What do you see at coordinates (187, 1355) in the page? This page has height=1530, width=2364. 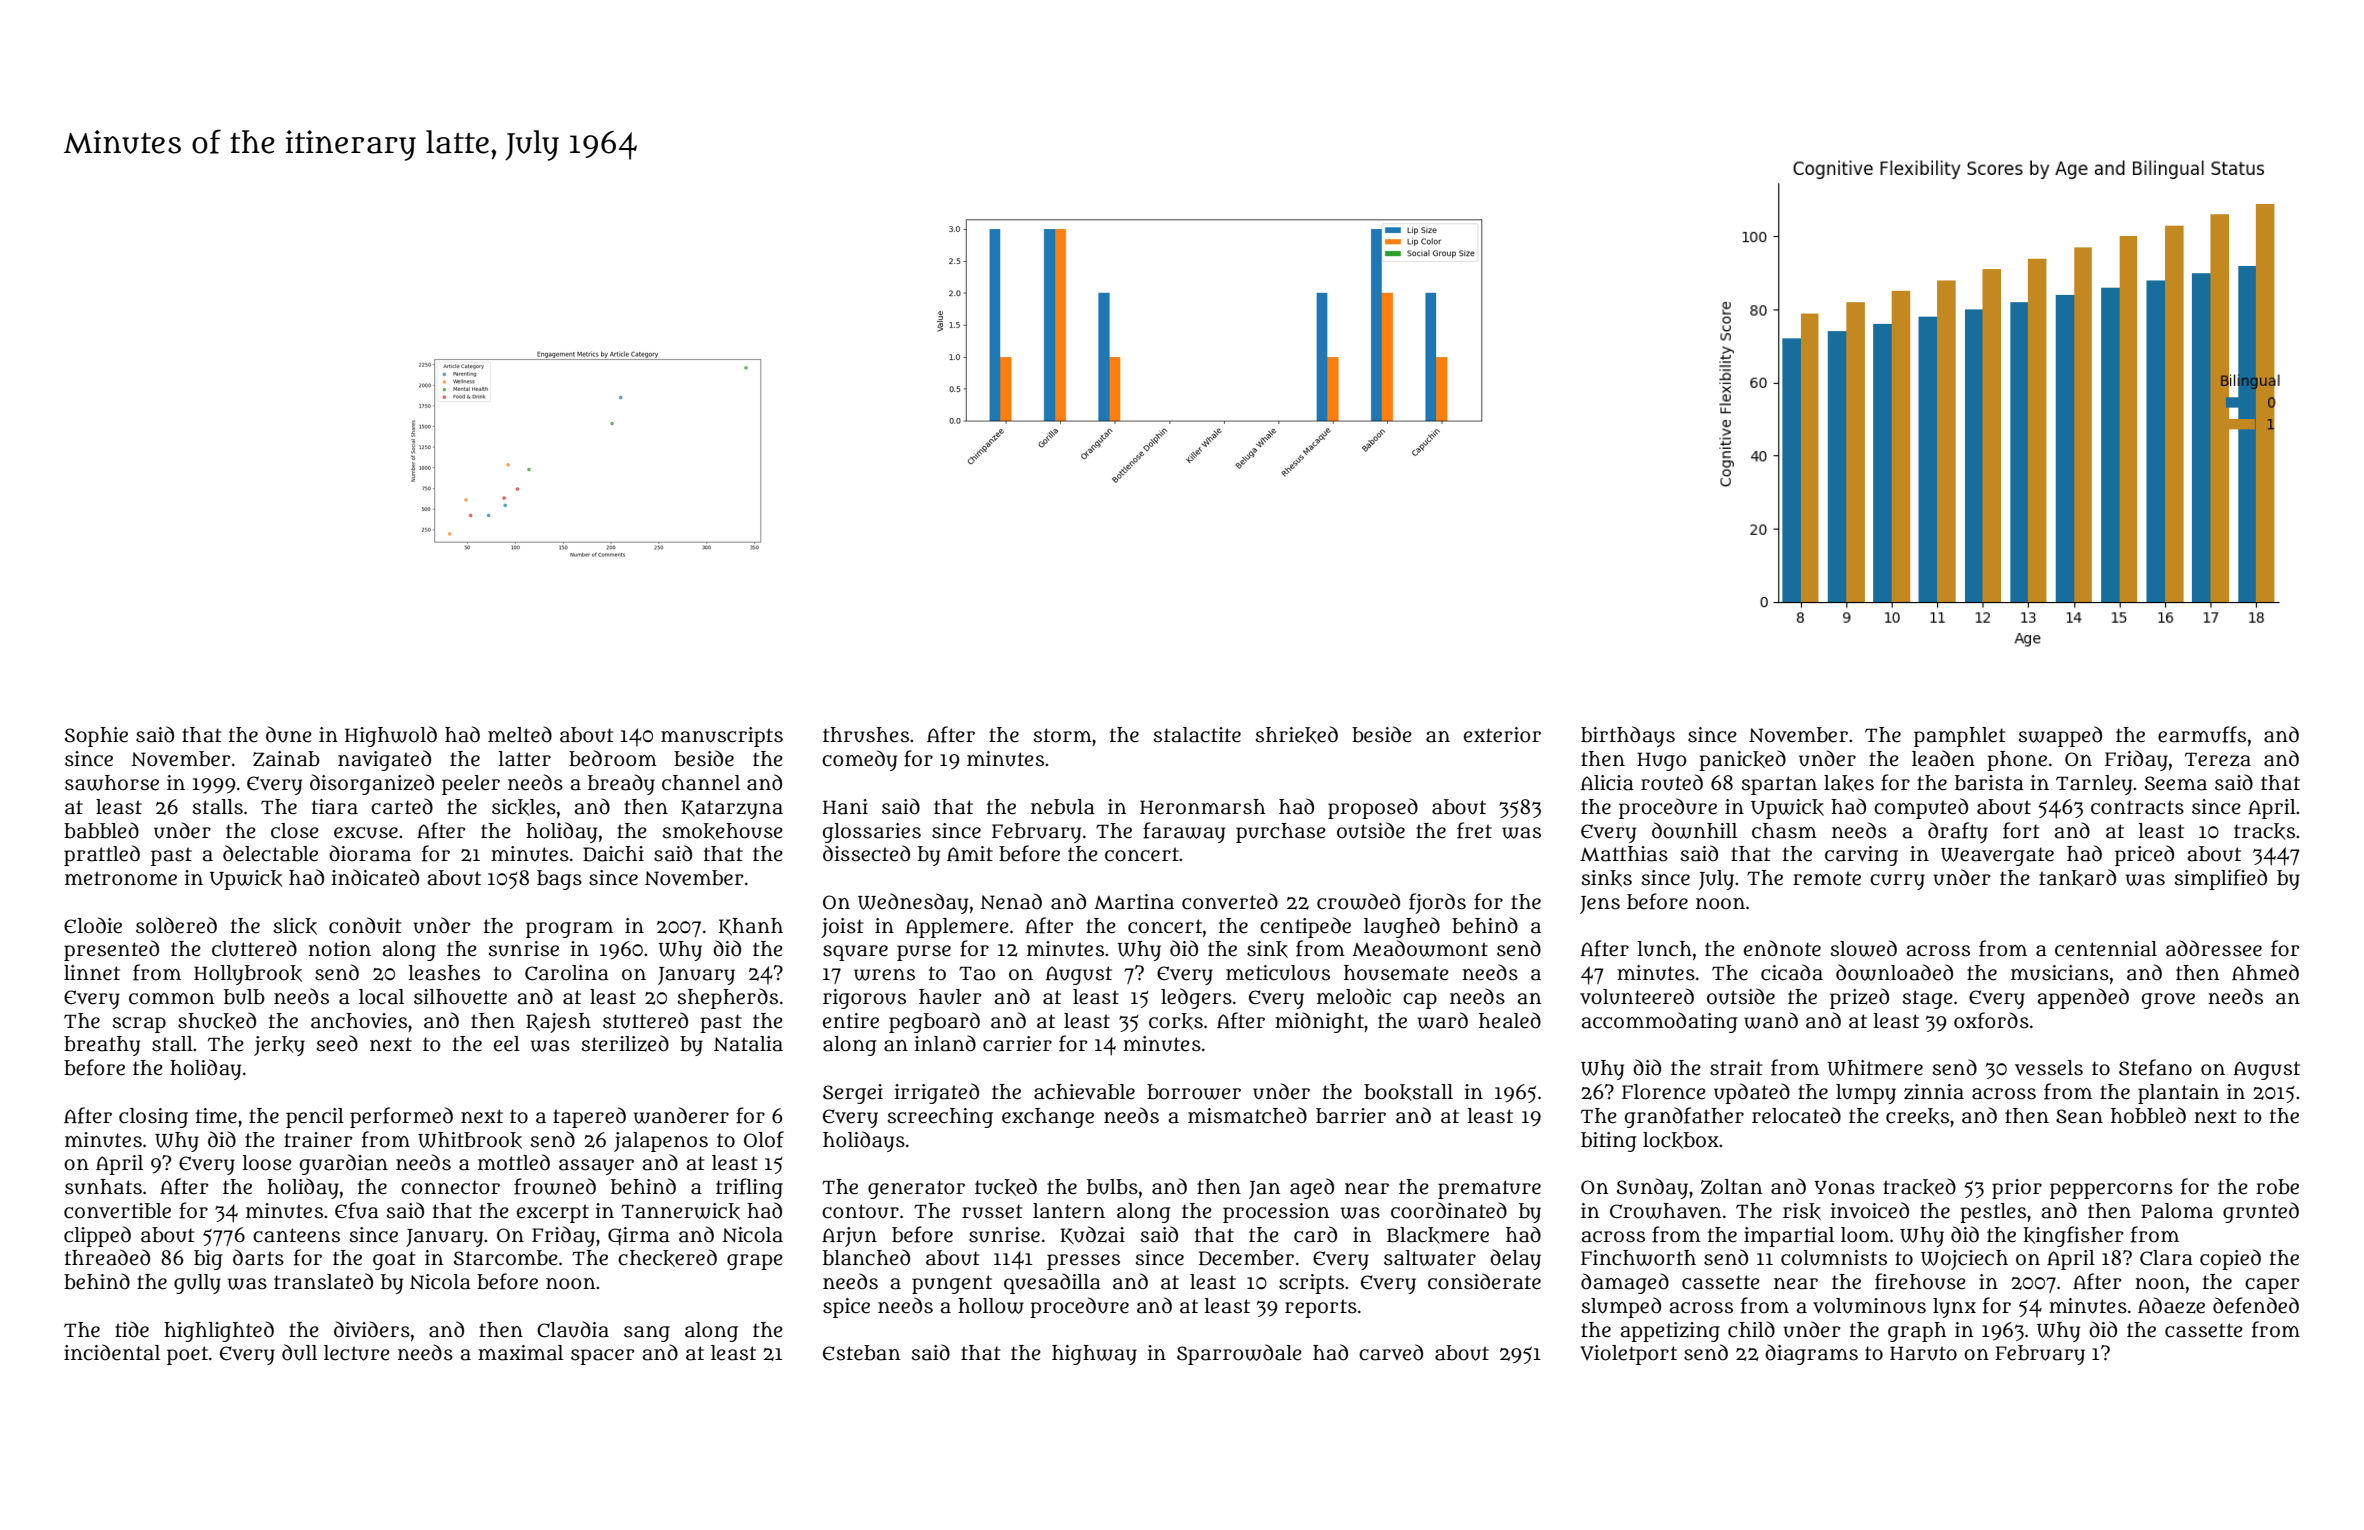 I see `poet` at bounding box center [187, 1355].
